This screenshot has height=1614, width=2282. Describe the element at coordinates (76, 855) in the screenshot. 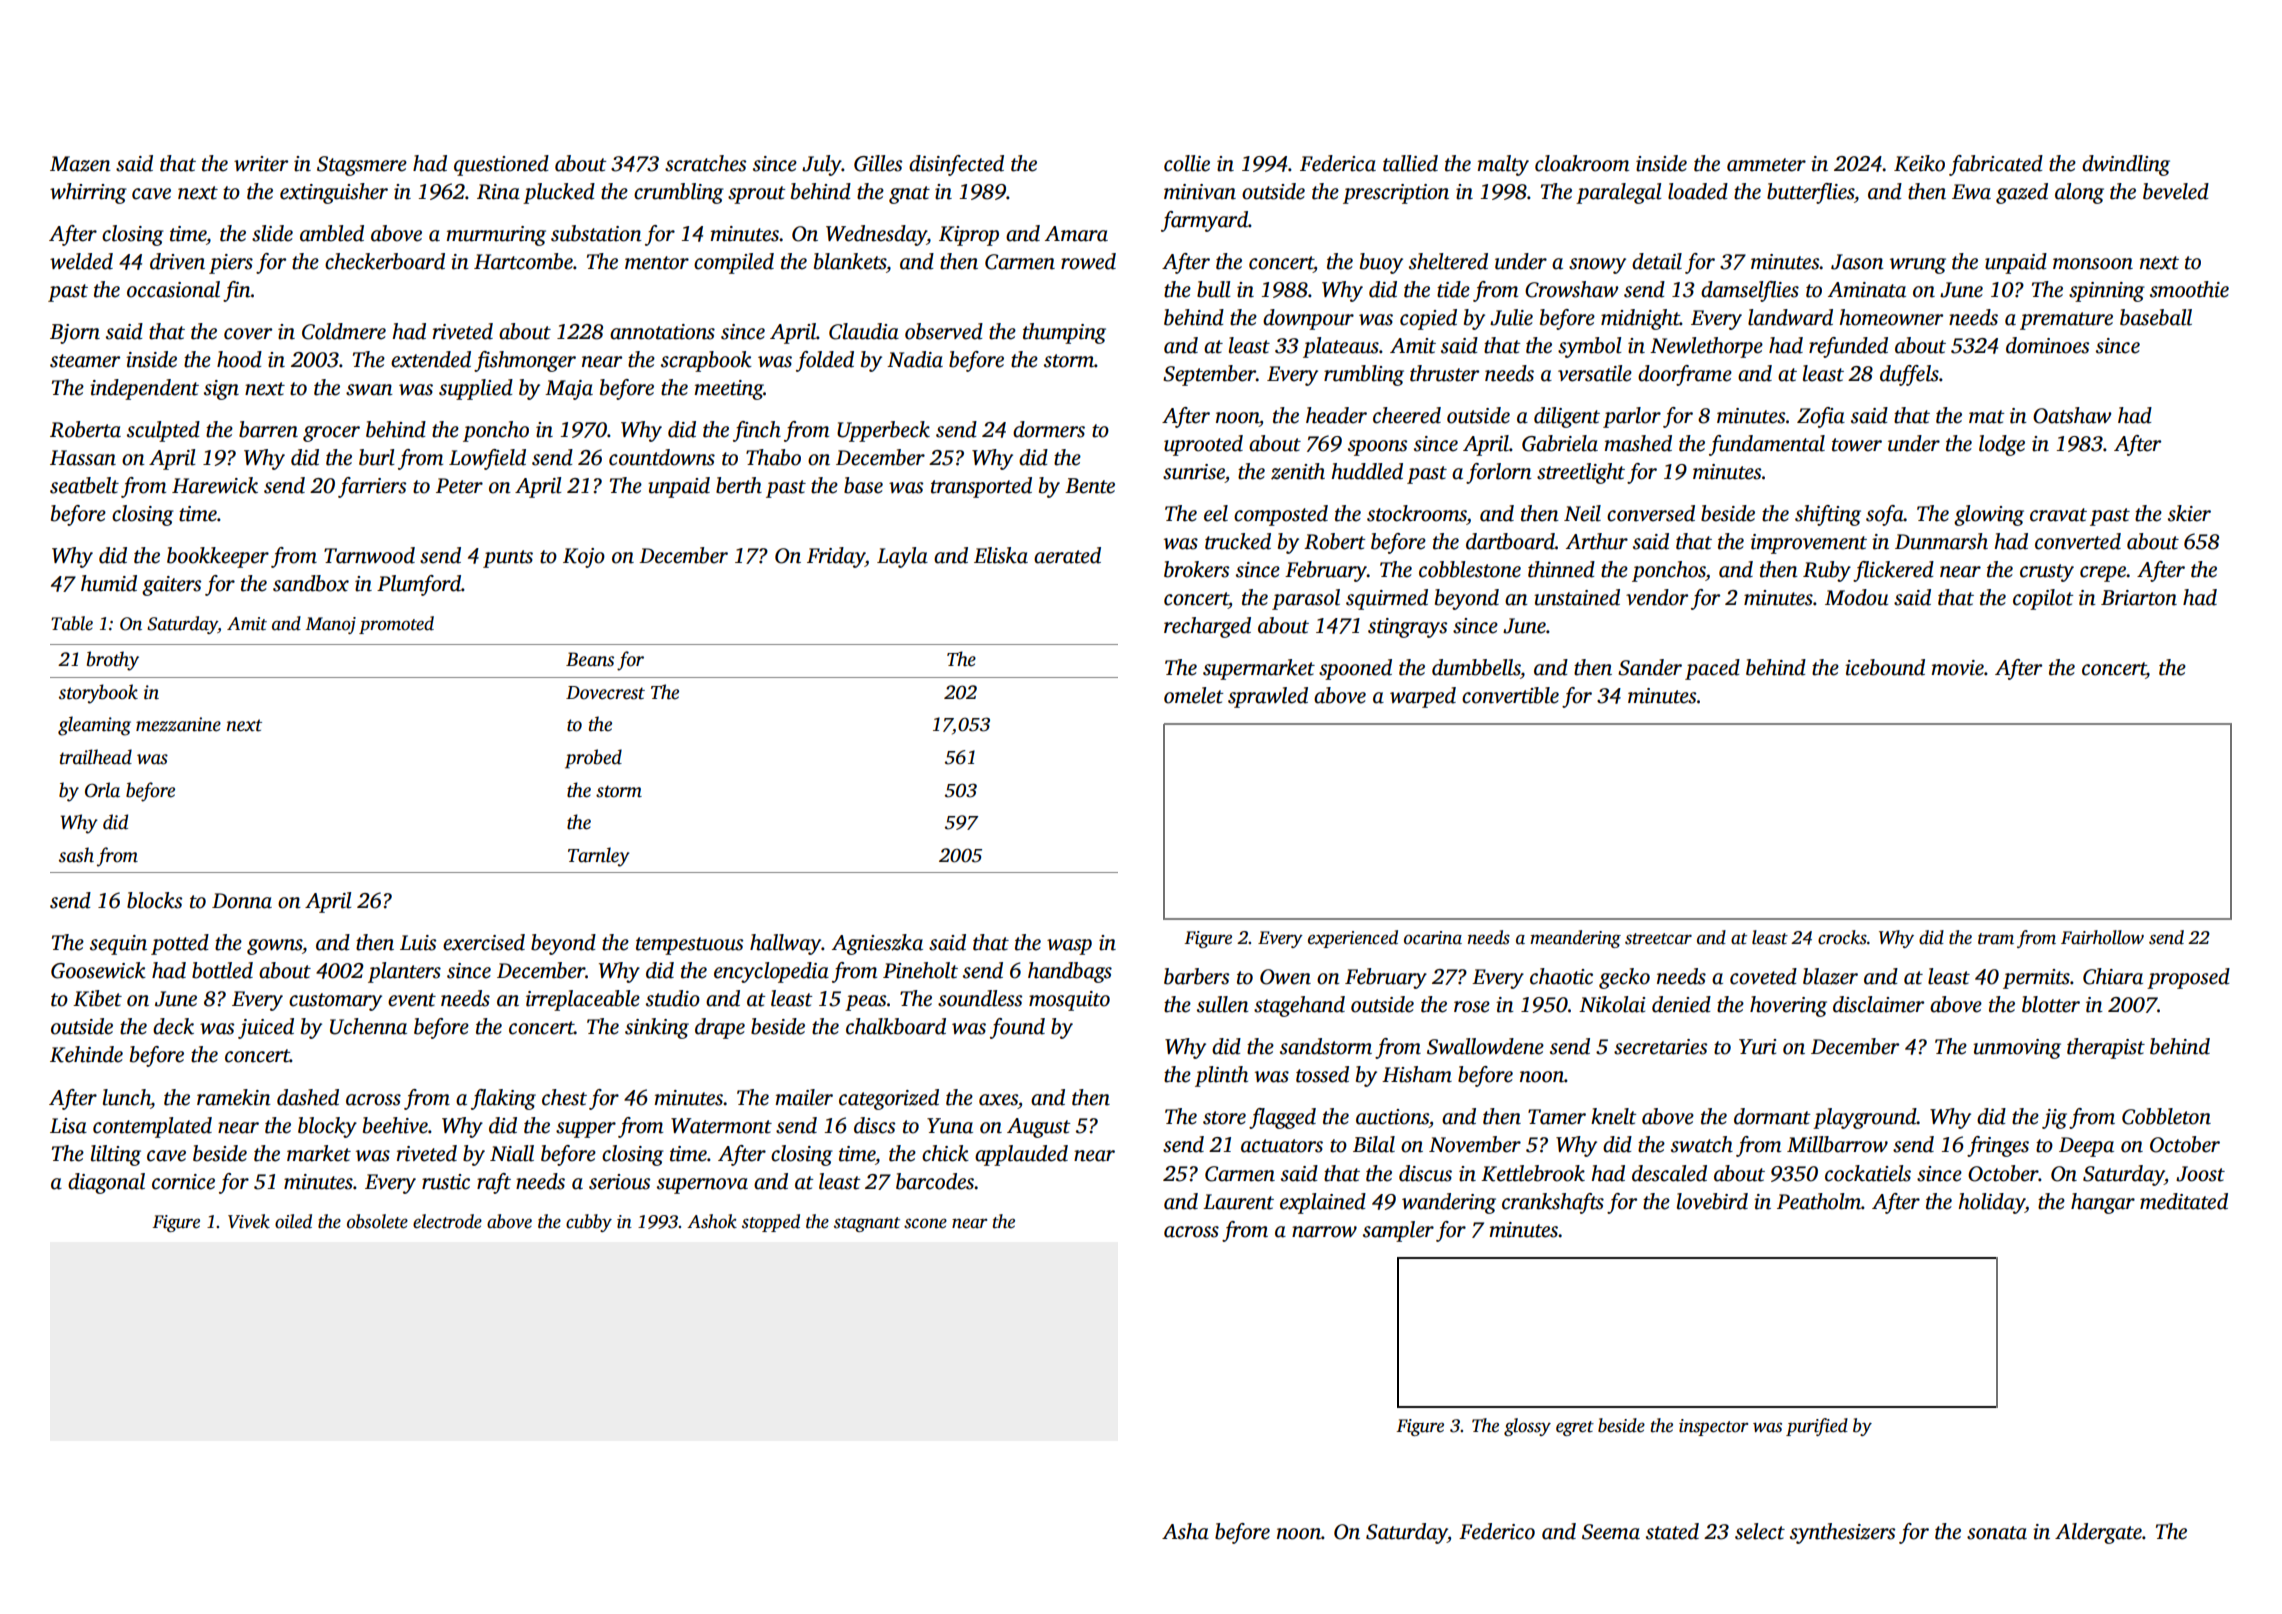

I see `sash` at that location.
